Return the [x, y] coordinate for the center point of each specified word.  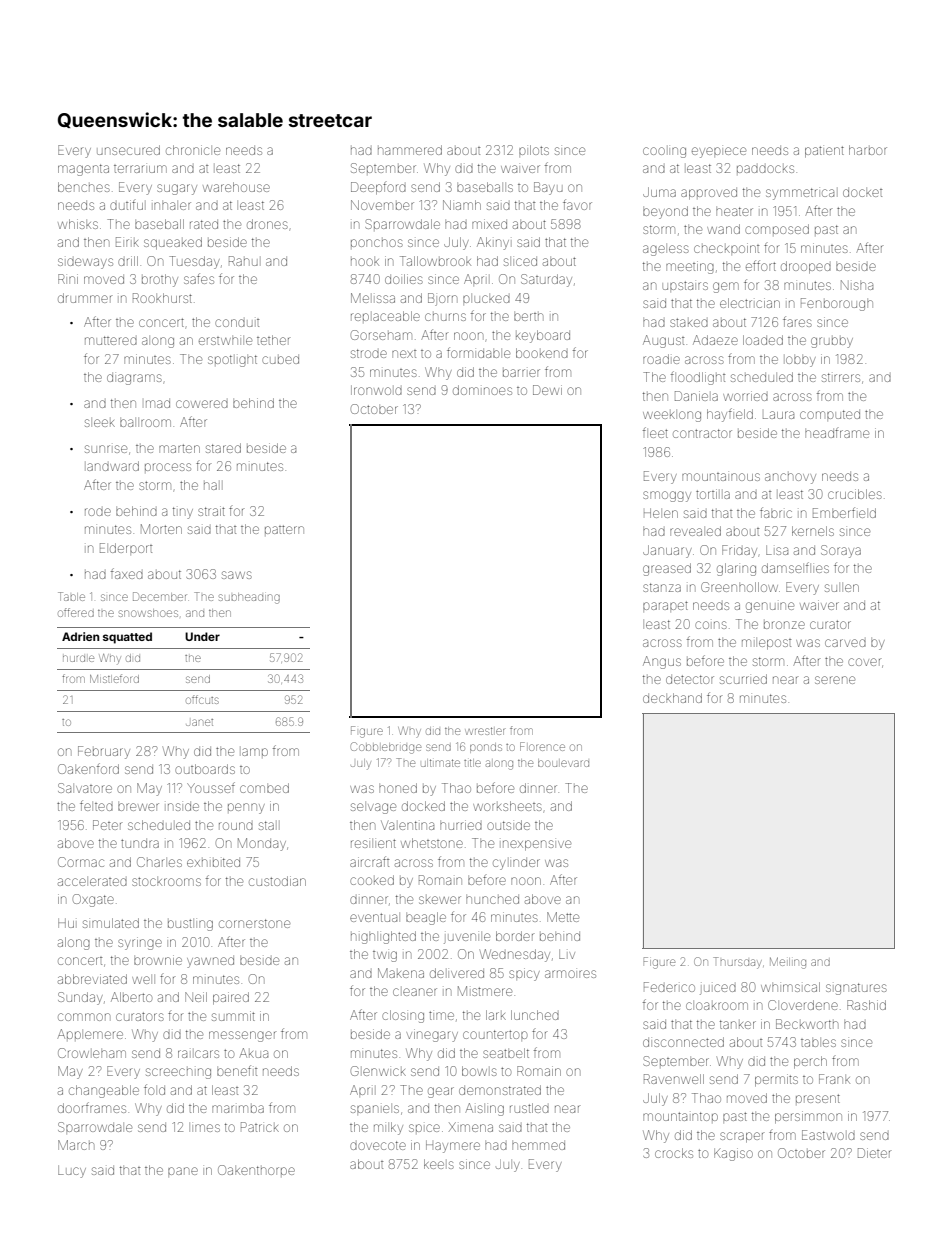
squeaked [173, 243]
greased [667, 569]
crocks [674, 1153]
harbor [868, 150]
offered [76, 612]
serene [835, 680]
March [76, 1145]
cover [864, 662]
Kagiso [733, 1154]
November [382, 205]
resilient [373, 843]
